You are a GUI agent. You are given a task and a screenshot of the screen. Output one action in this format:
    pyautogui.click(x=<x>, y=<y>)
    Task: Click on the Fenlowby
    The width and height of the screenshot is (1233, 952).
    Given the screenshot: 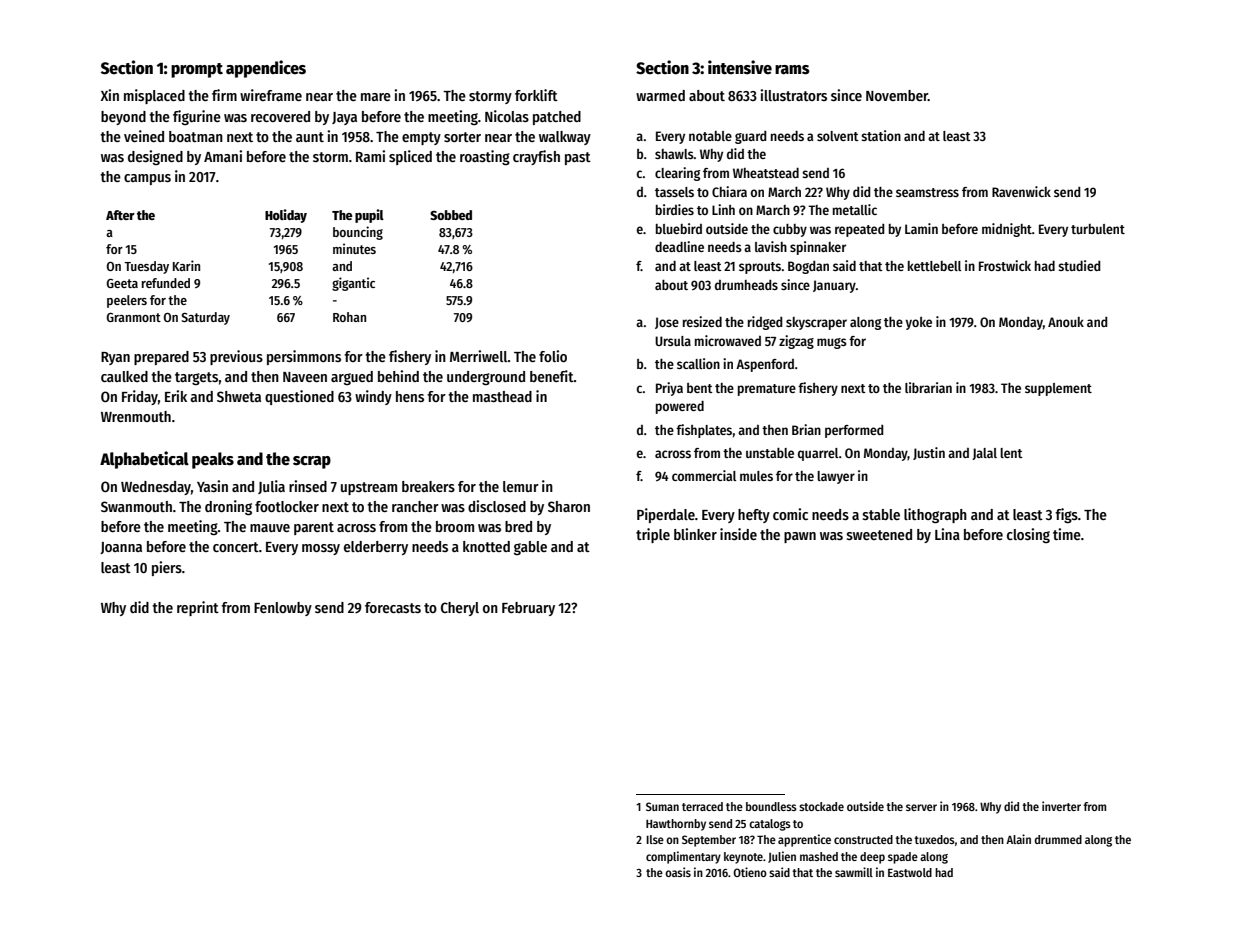 What is the action you would take?
    pyautogui.click(x=283, y=609)
